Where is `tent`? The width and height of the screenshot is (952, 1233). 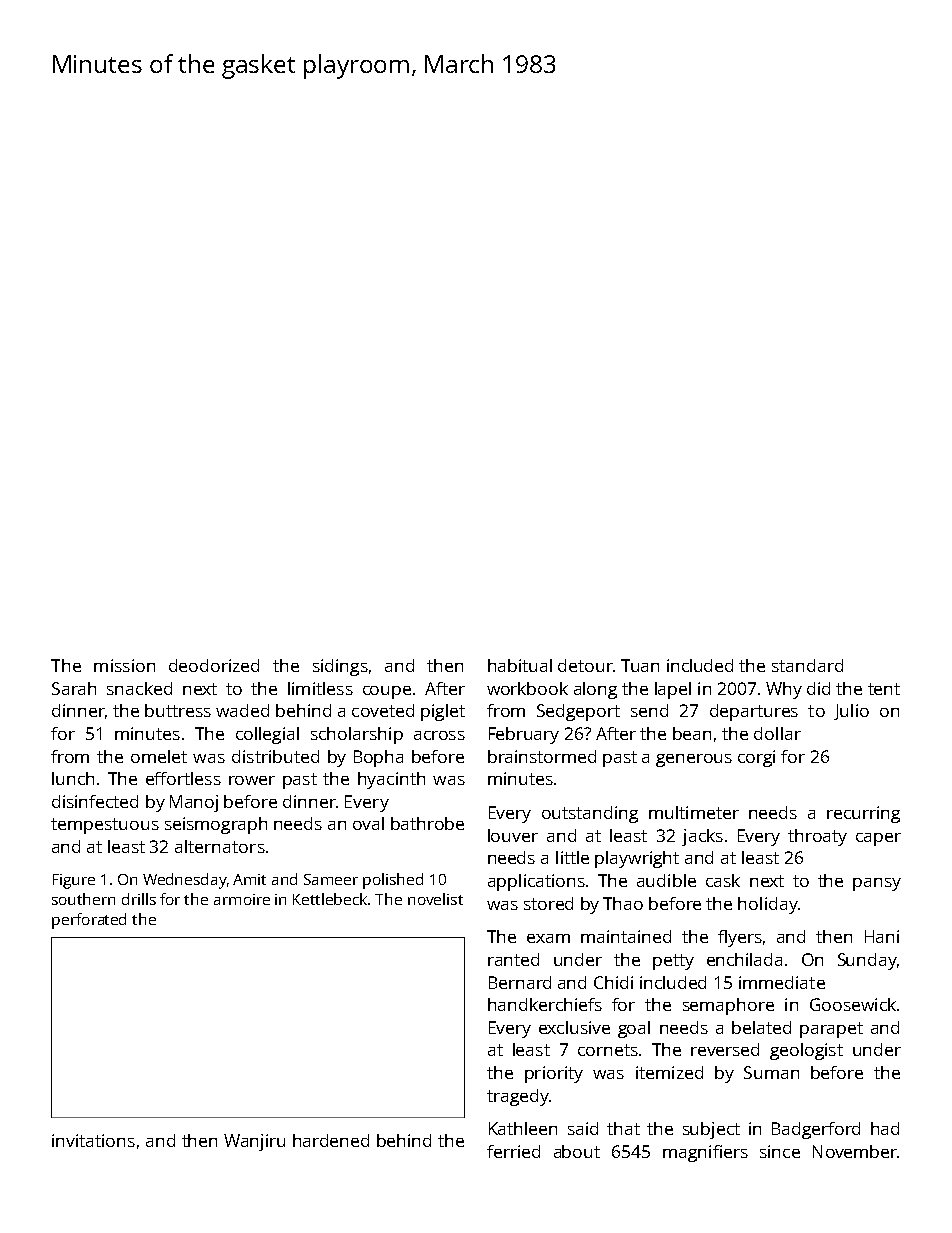 tent is located at coordinates (884, 689).
